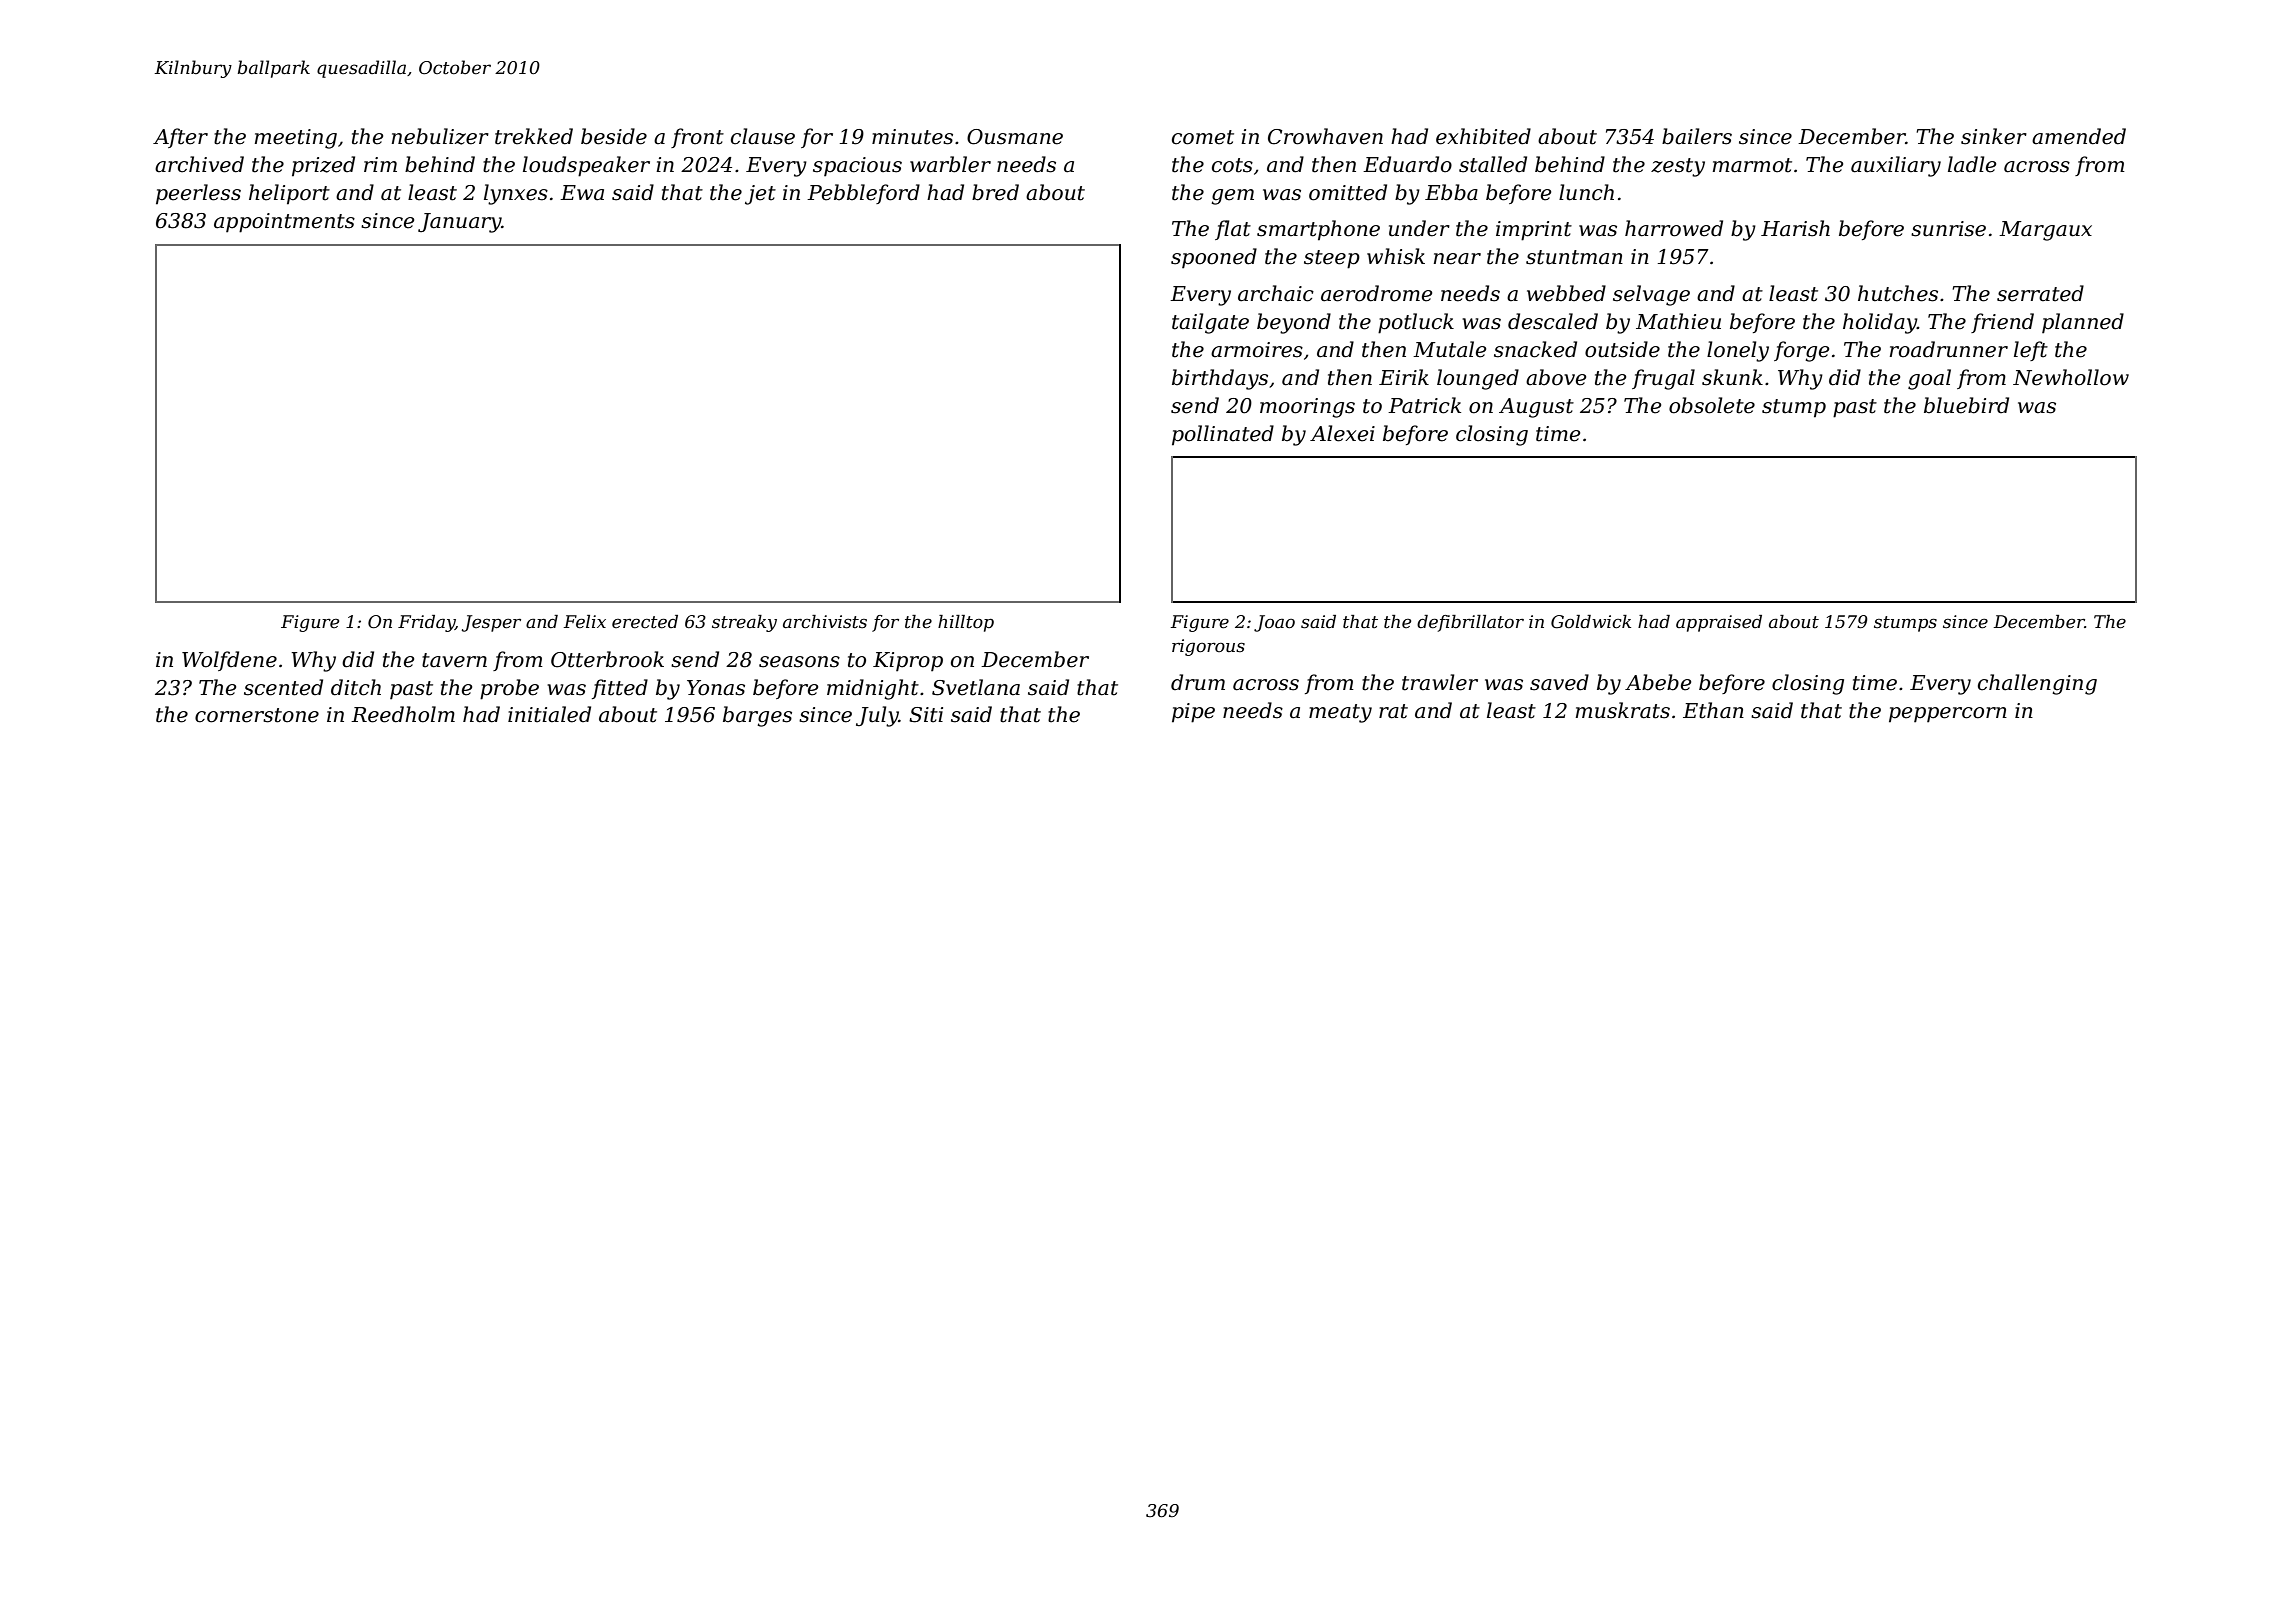 This screenshot has width=2292, height=1620. What do you see at coordinates (1663, 379) in the screenshot?
I see `frugal` at bounding box center [1663, 379].
